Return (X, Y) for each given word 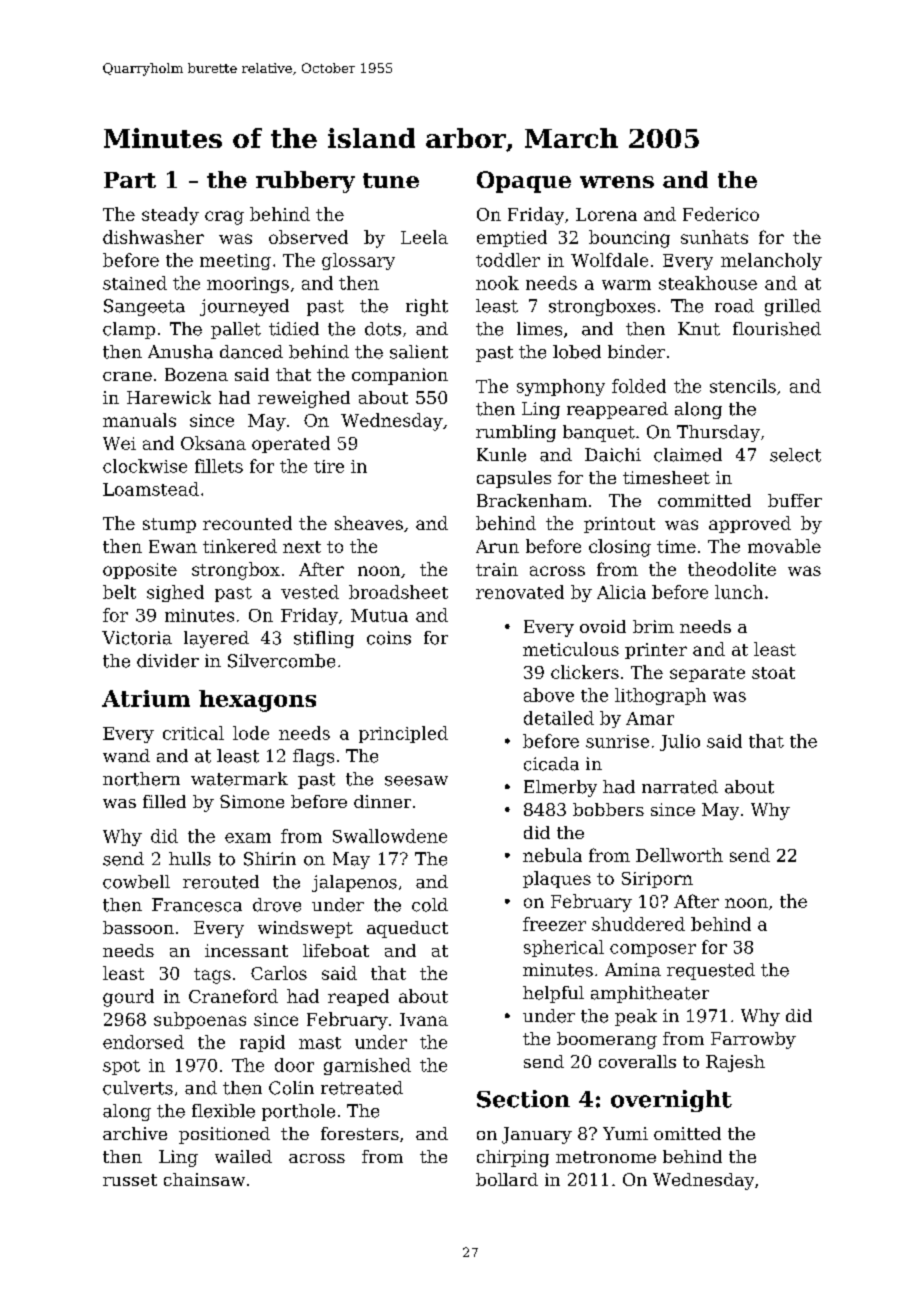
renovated (520, 592)
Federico (721, 214)
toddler (508, 260)
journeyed (244, 307)
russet (130, 1180)
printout (619, 525)
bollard (507, 1179)
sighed (175, 593)
